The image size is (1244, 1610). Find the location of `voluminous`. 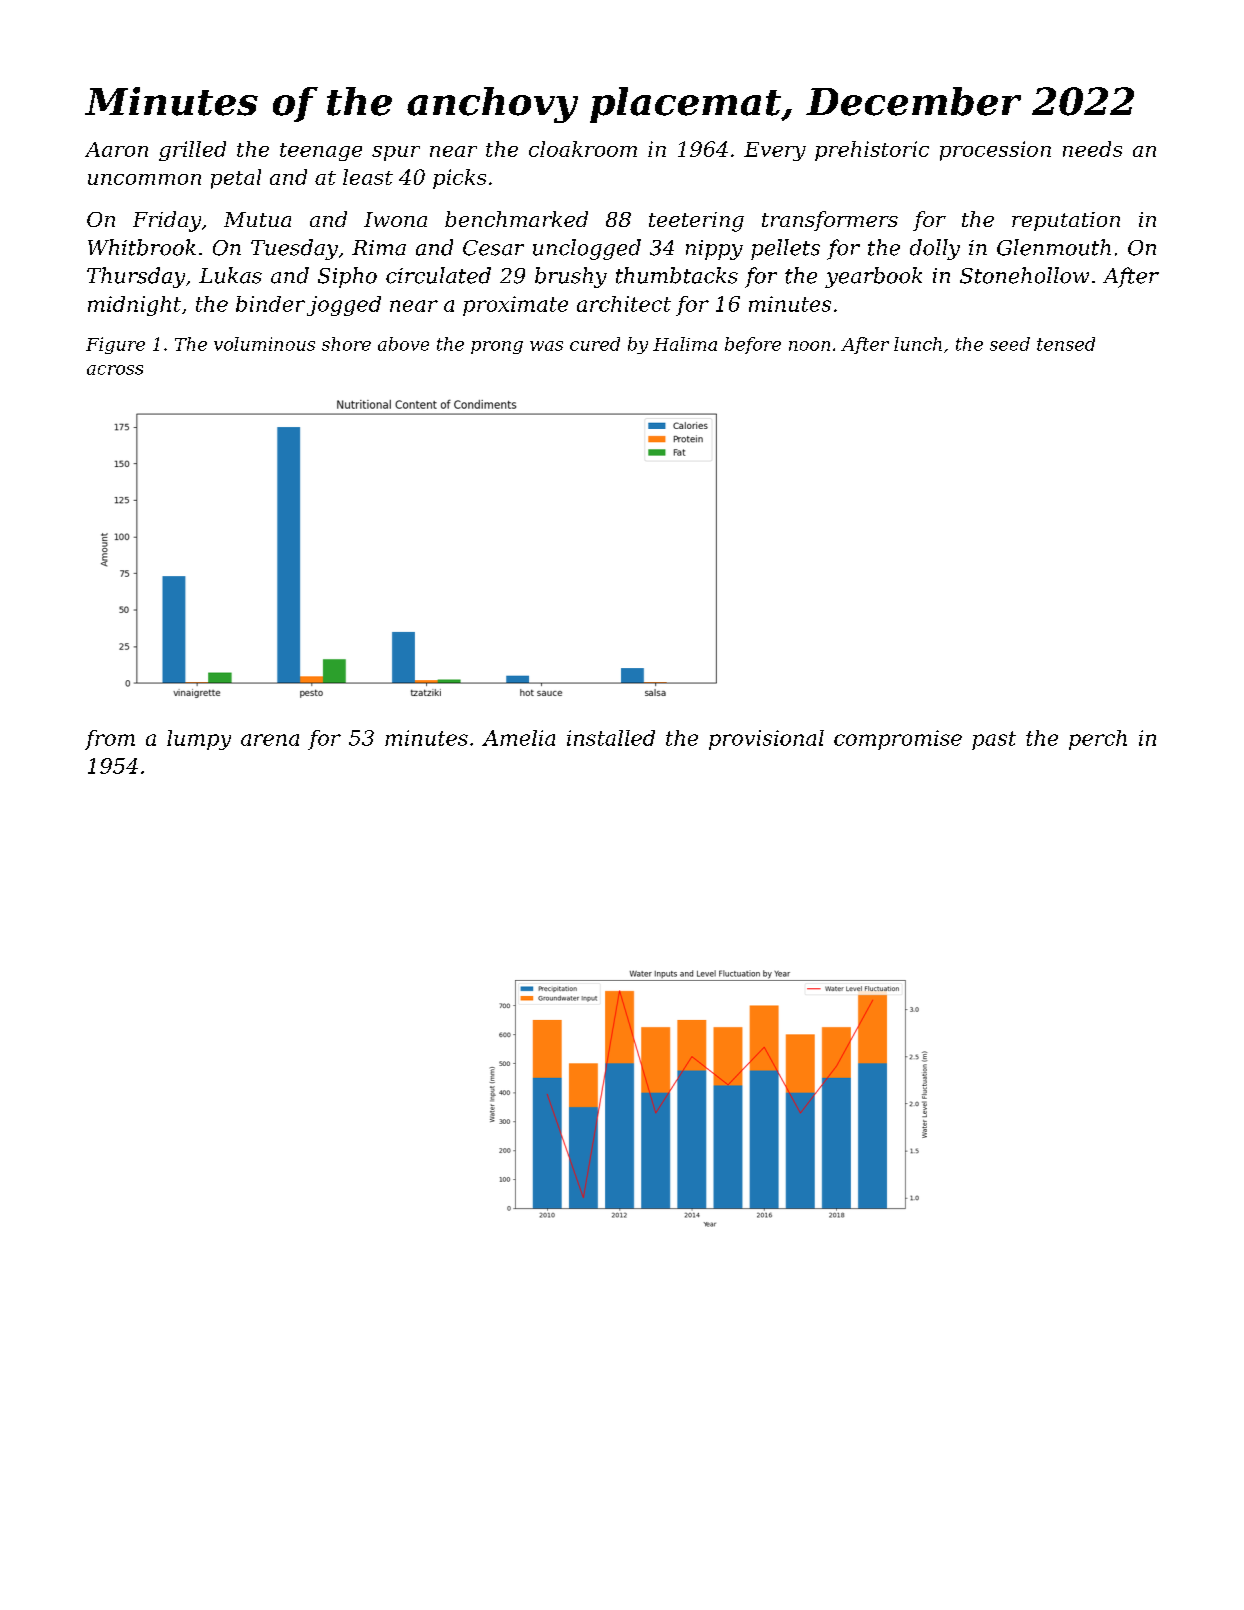

voluminous is located at coordinates (264, 344).
